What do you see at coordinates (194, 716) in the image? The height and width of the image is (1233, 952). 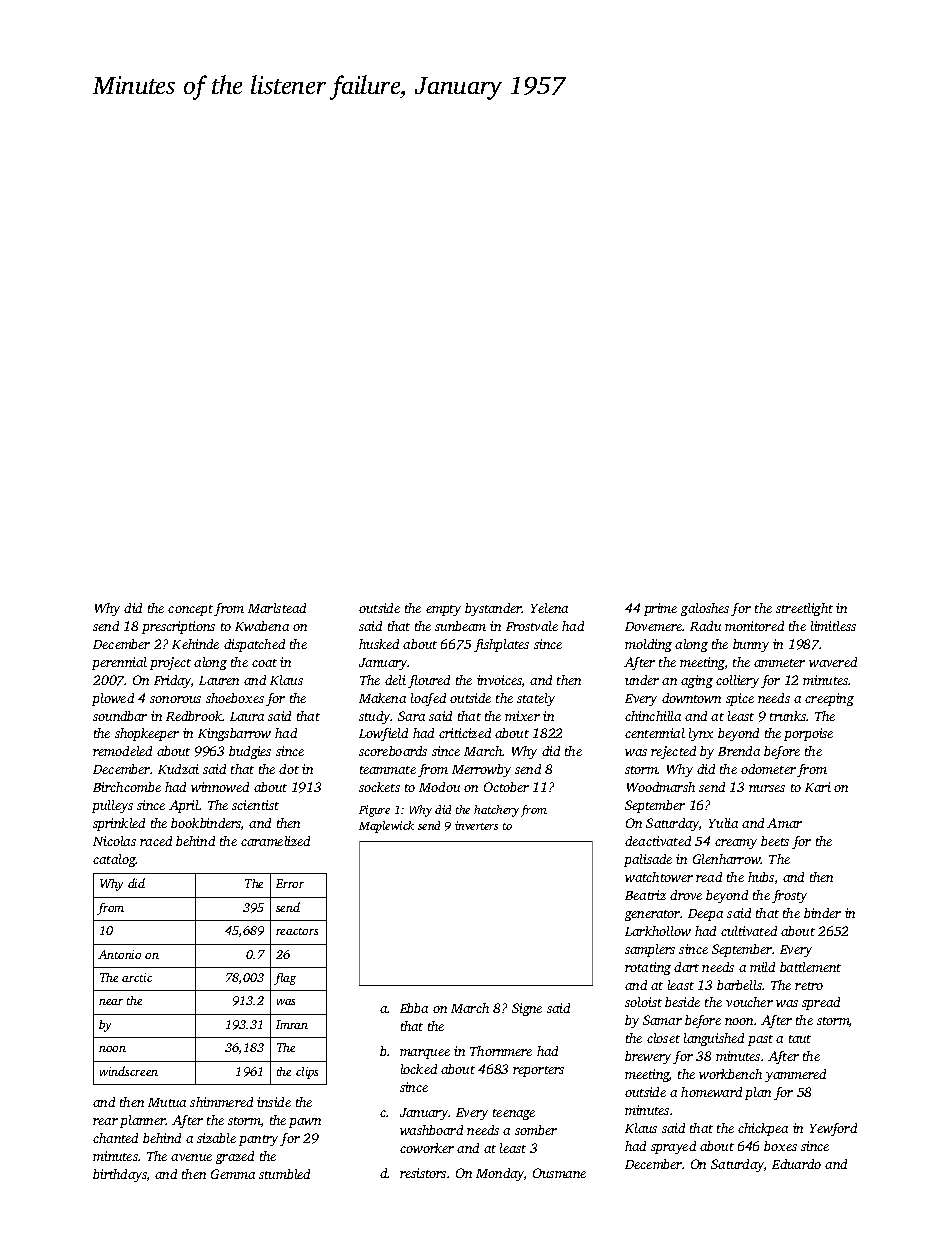 I see `Redbrook` at bounding box center [194, 716].
